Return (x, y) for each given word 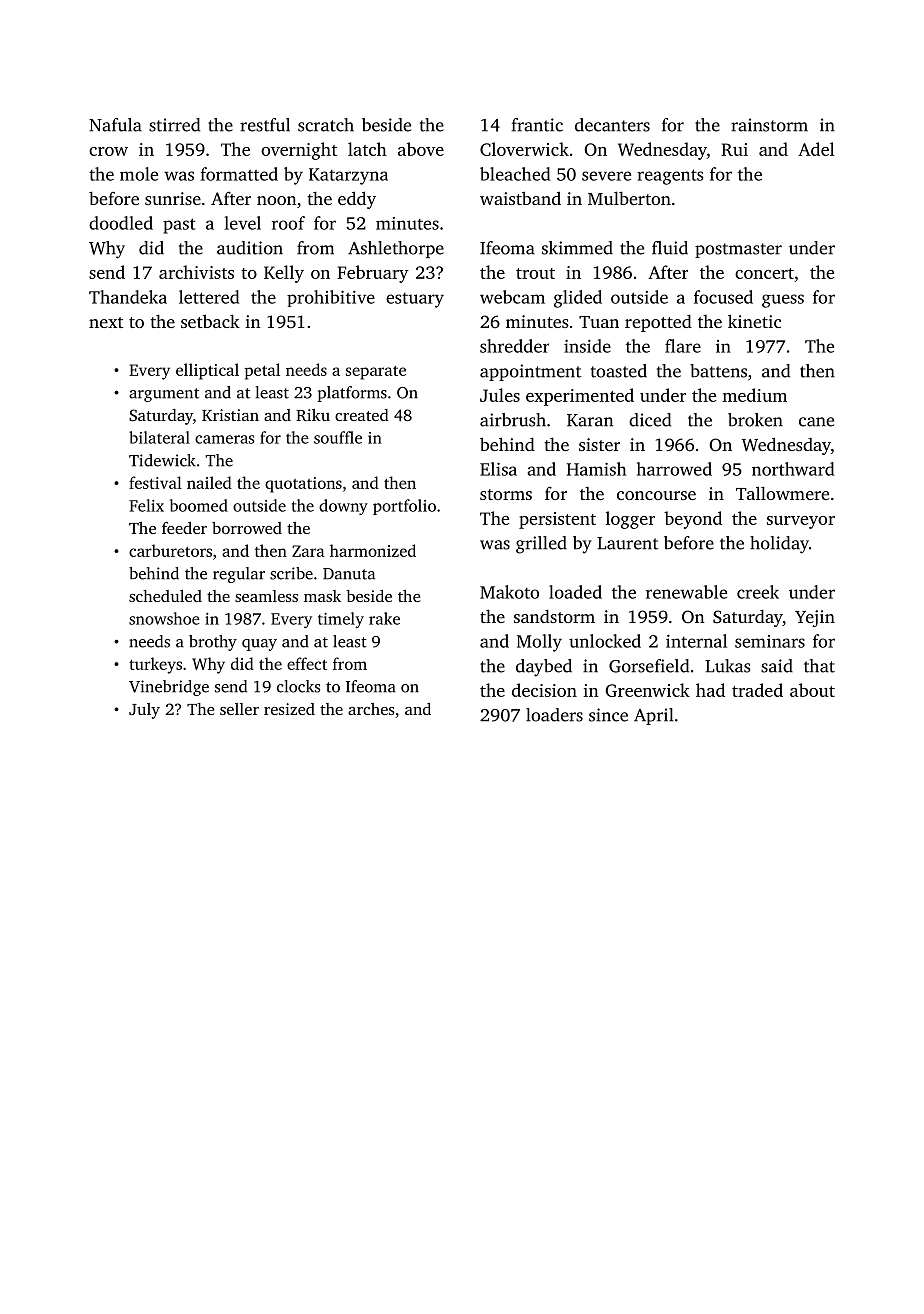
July (144, 711)
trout (535, 273)
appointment (530, 372)
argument (164, 395)
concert (764, 273)
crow (108, 151)
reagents (670, 177)
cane (816, 422)
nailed (209, 482)
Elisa (498, 469)
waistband (520, 198)
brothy (213, 643)
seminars (770, 641)
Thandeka (128, 297)
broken (755, 420)
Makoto (509, 592)
